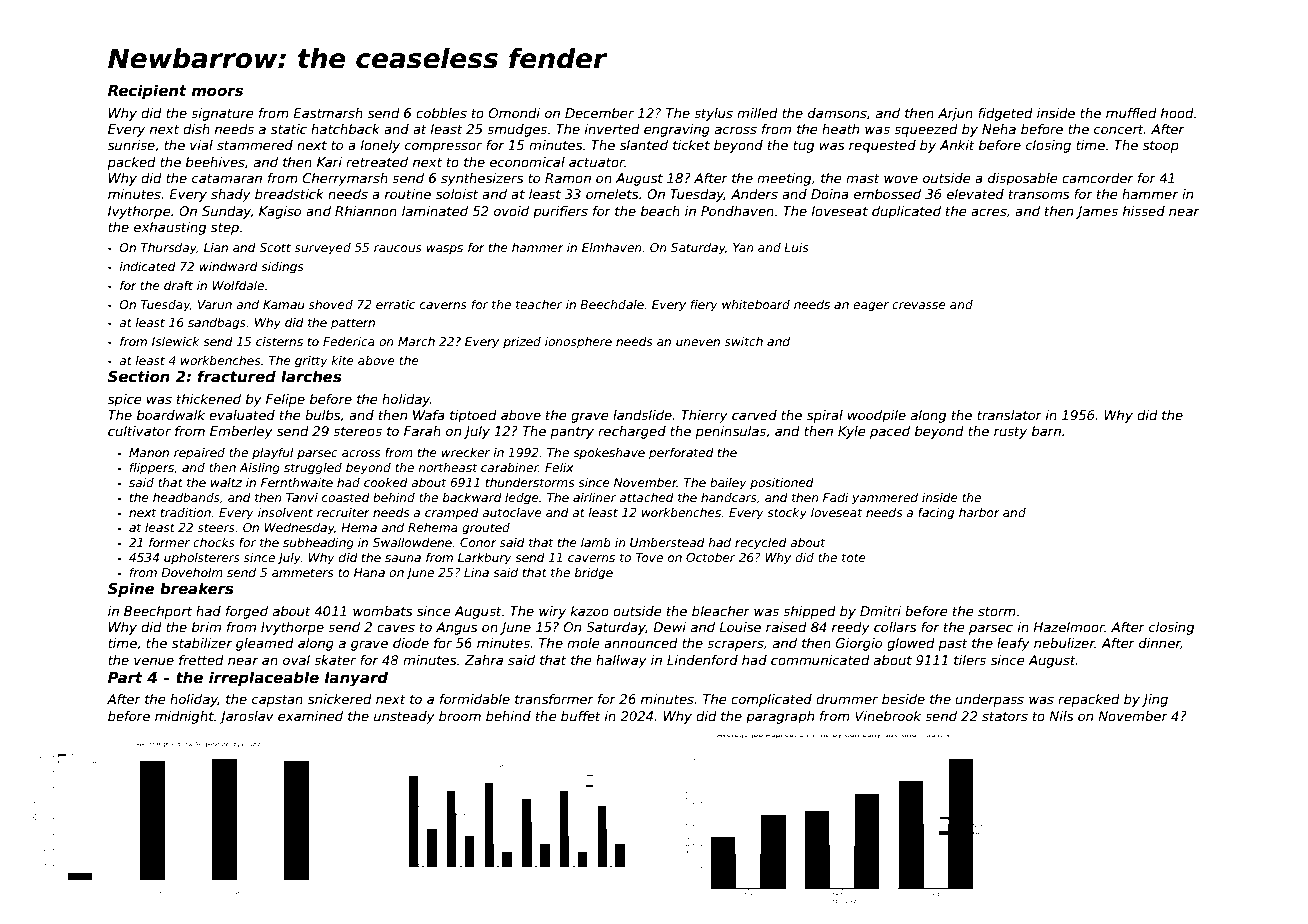 Image resolution: width=1308 pixels, height=924 pixels. What do you see at coordinates (279, 341) in the document?
I see `cisterns` at bounding box center [279, 341].
